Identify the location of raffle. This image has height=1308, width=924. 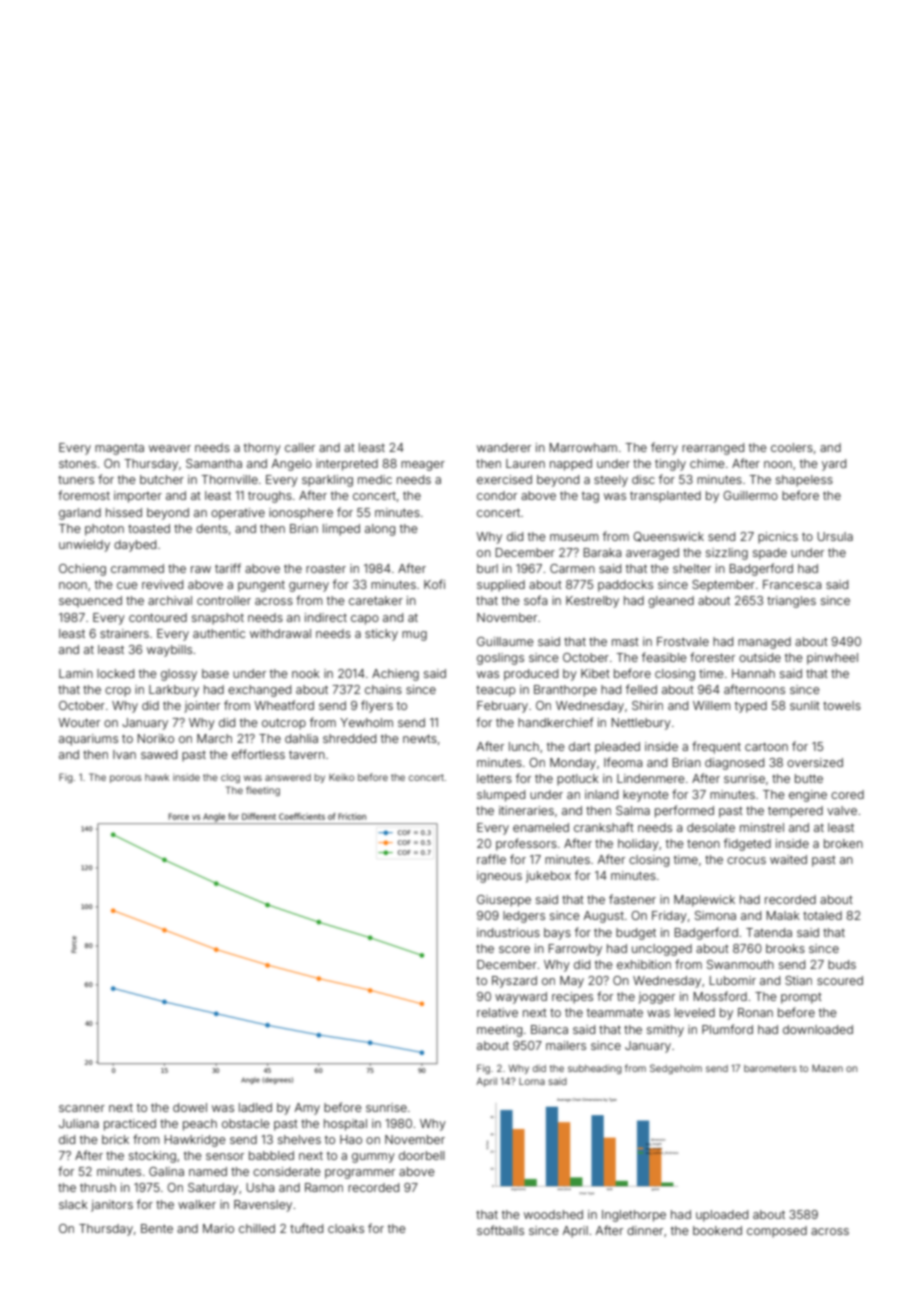
(491, 859).
